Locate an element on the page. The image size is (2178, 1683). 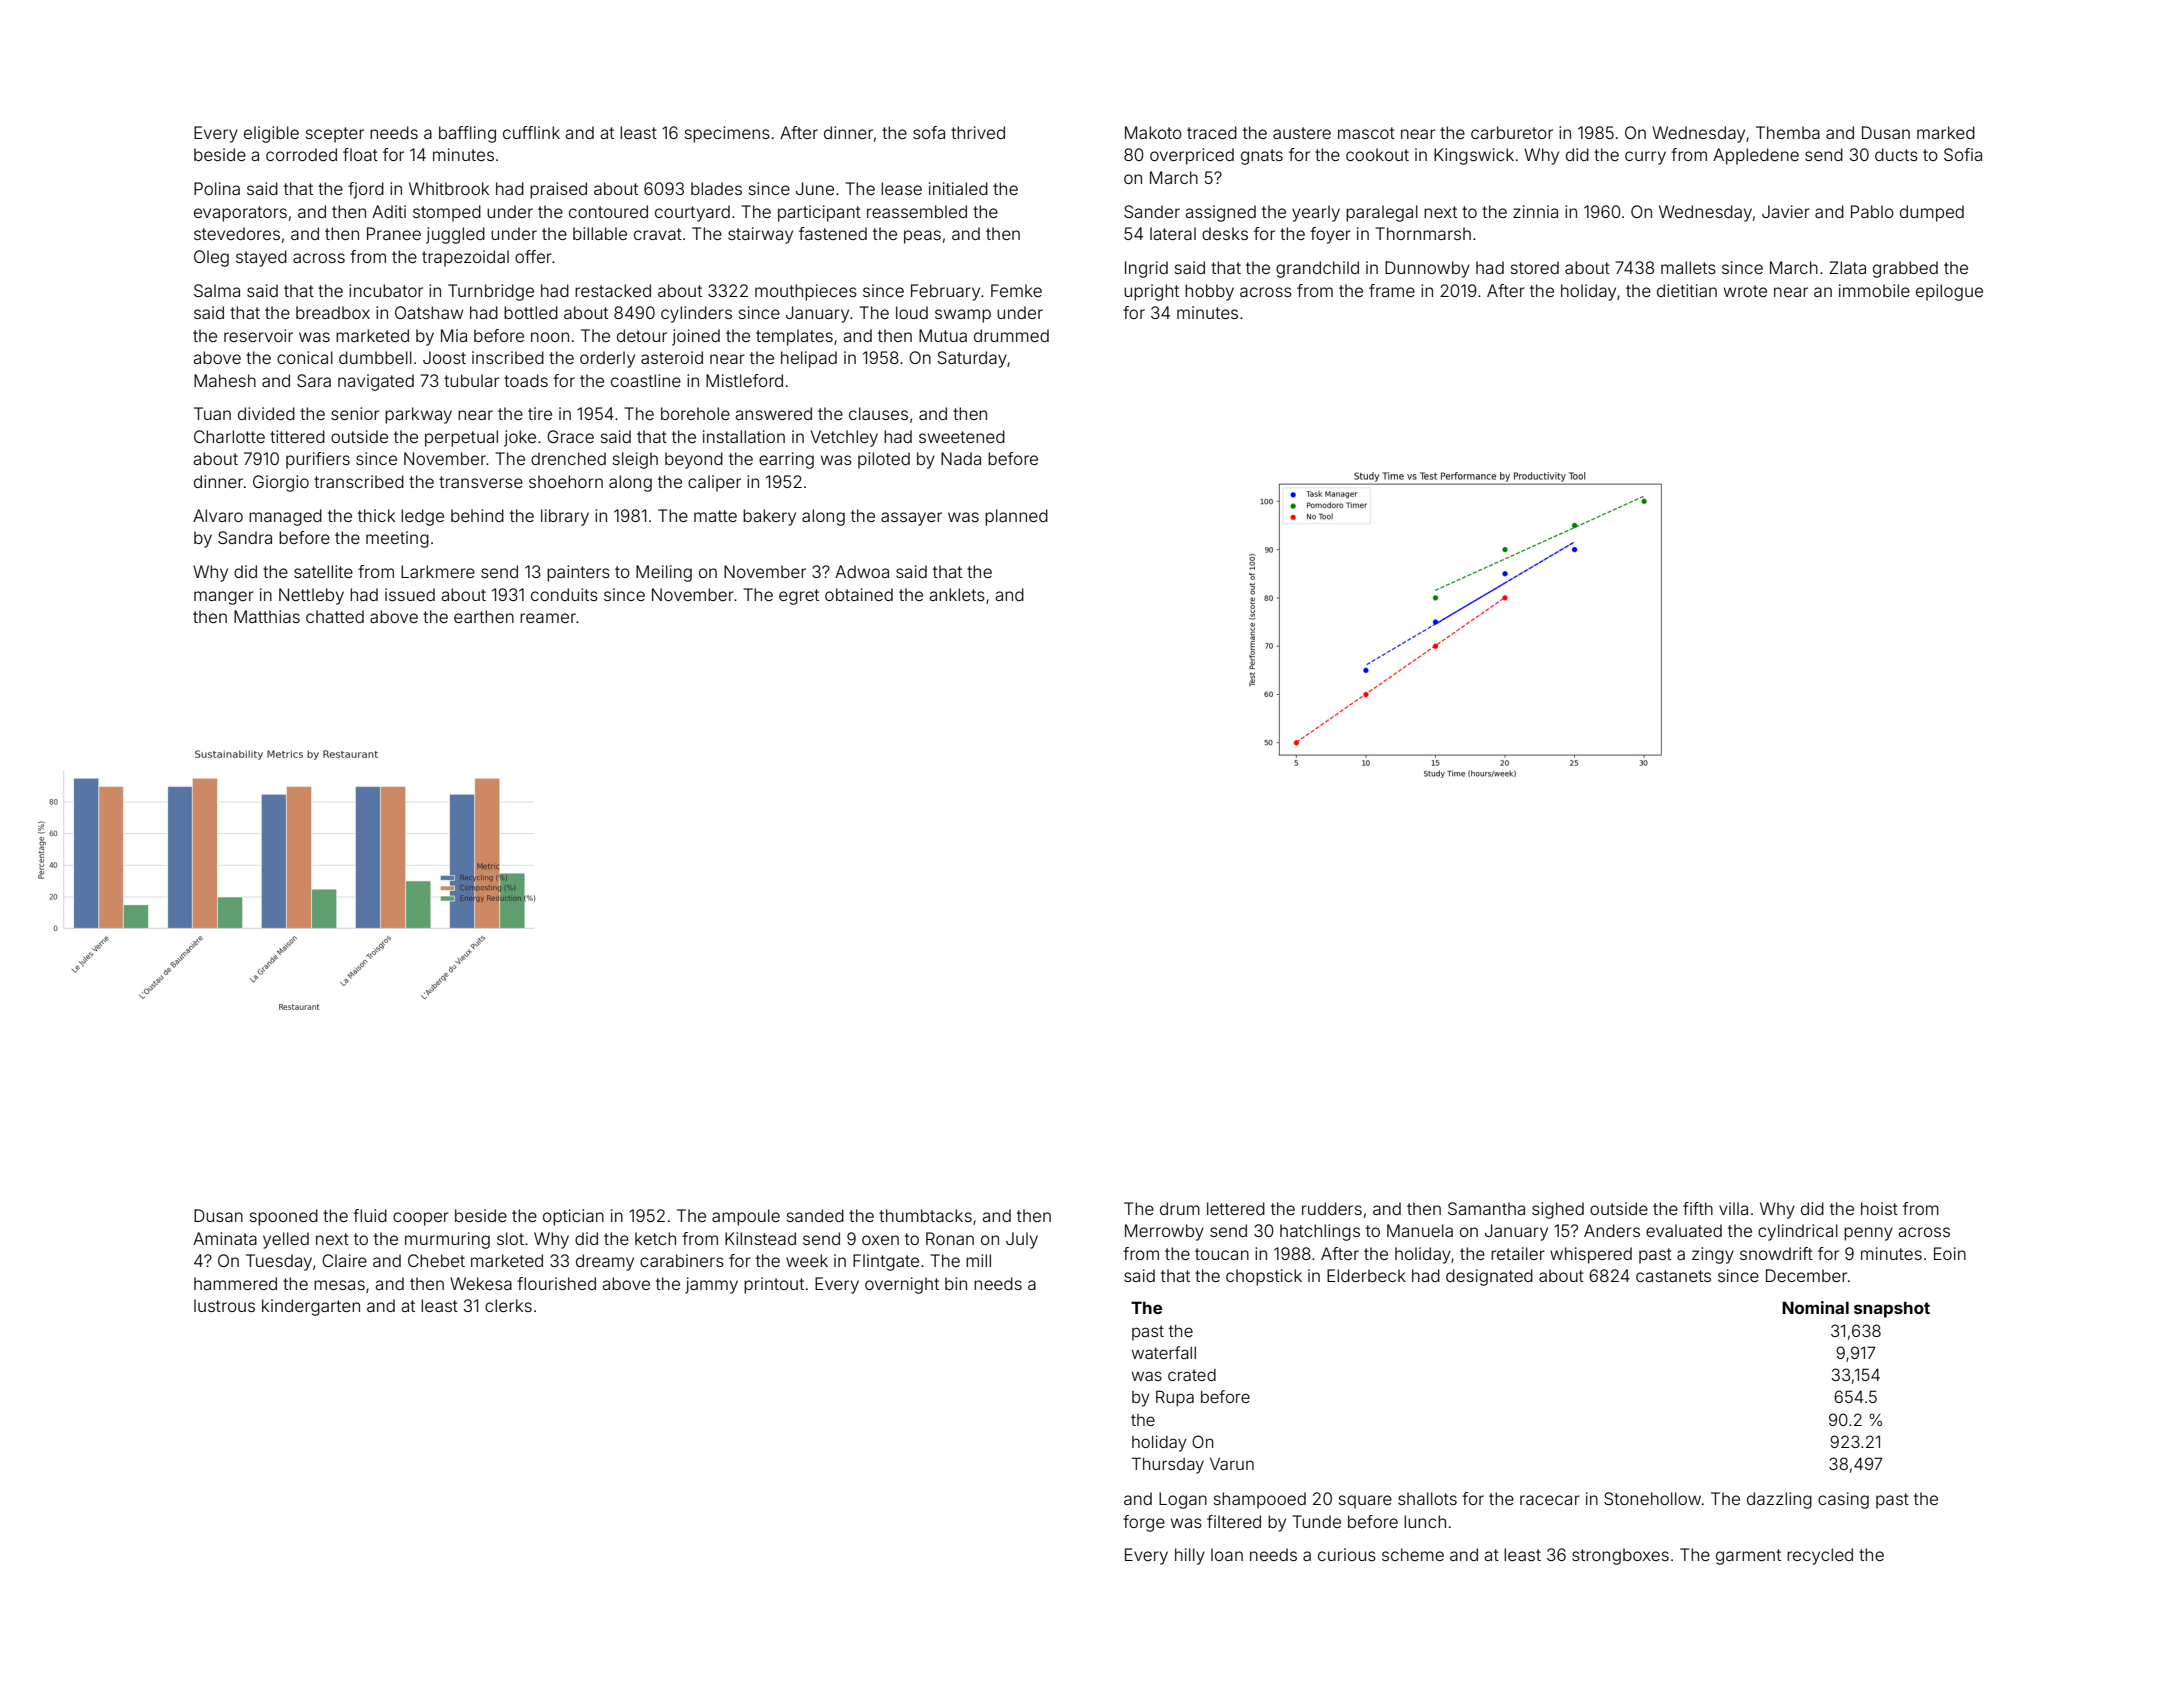
fifth is located at coordinates (1698, 1208).
